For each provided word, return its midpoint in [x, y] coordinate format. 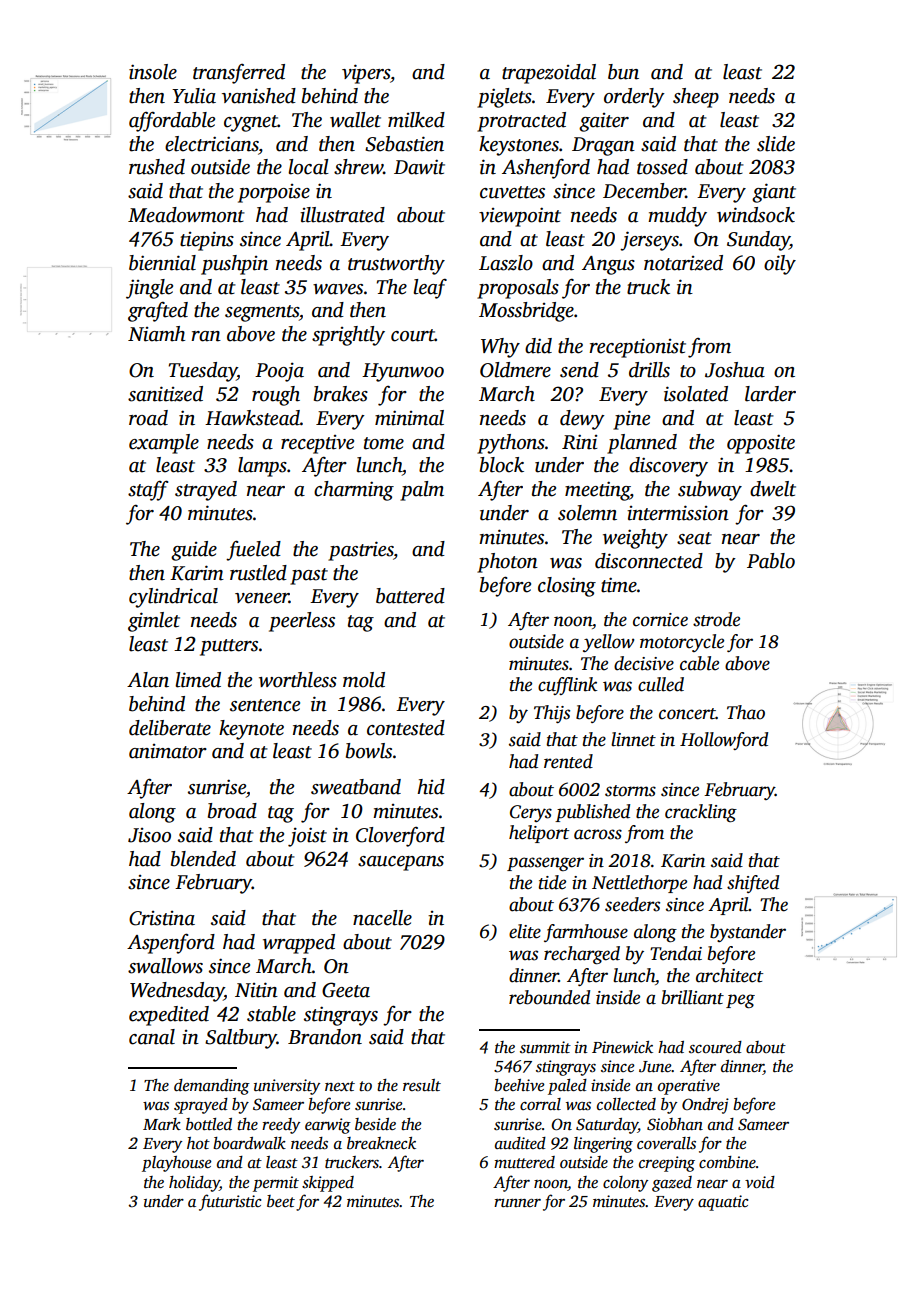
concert [687, 714]
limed [198, 680]
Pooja [279, 372]
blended [203, 859]
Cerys [531, 813]
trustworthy [396, 265]
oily [780, 265]
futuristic [230, 1202]
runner [517, 1203]
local [308, 167]
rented [568, 761]
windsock [756, 215]
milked [416, 120]
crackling [701, 813]
